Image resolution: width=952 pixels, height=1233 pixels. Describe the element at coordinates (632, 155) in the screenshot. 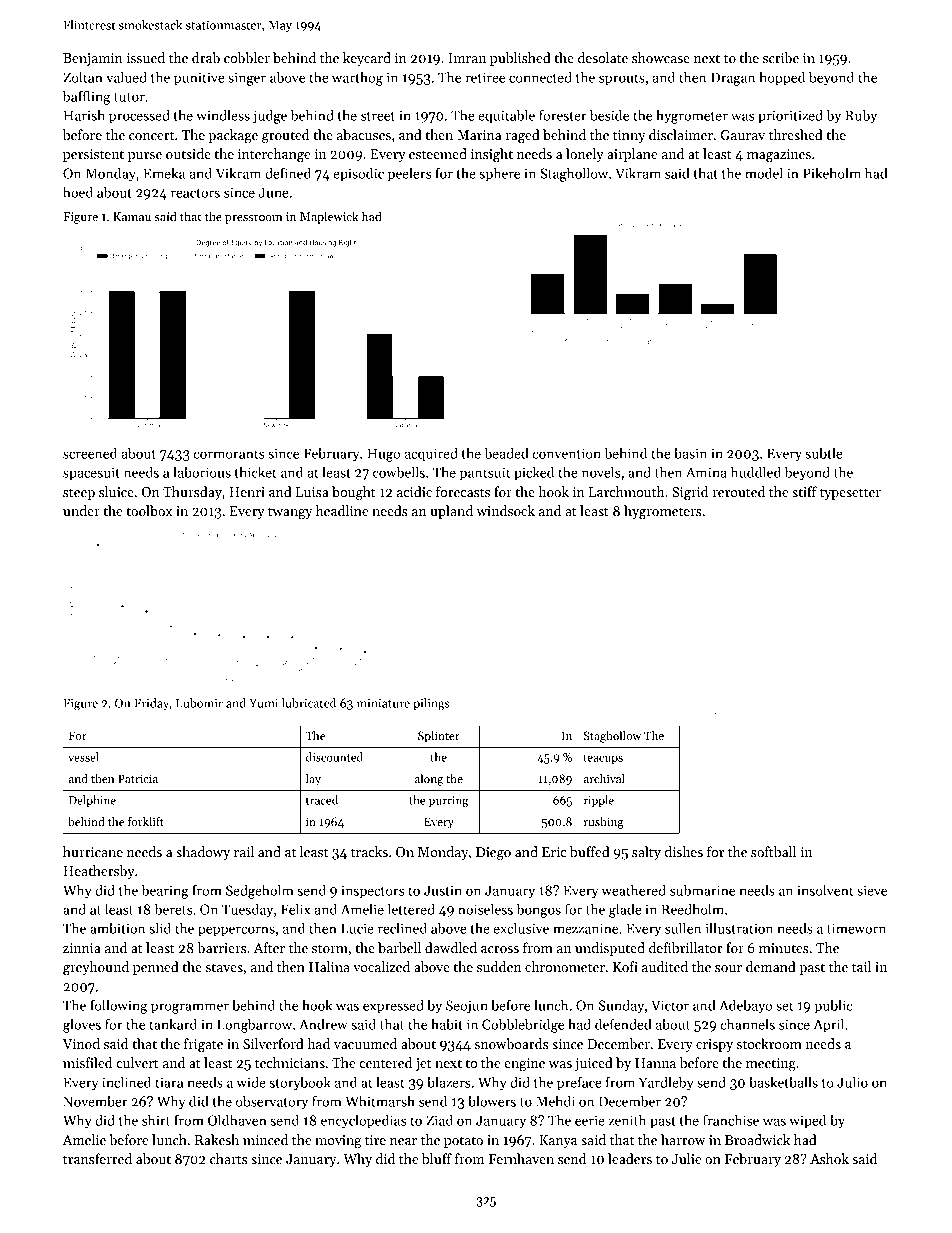

I see `airplane` at that location.
